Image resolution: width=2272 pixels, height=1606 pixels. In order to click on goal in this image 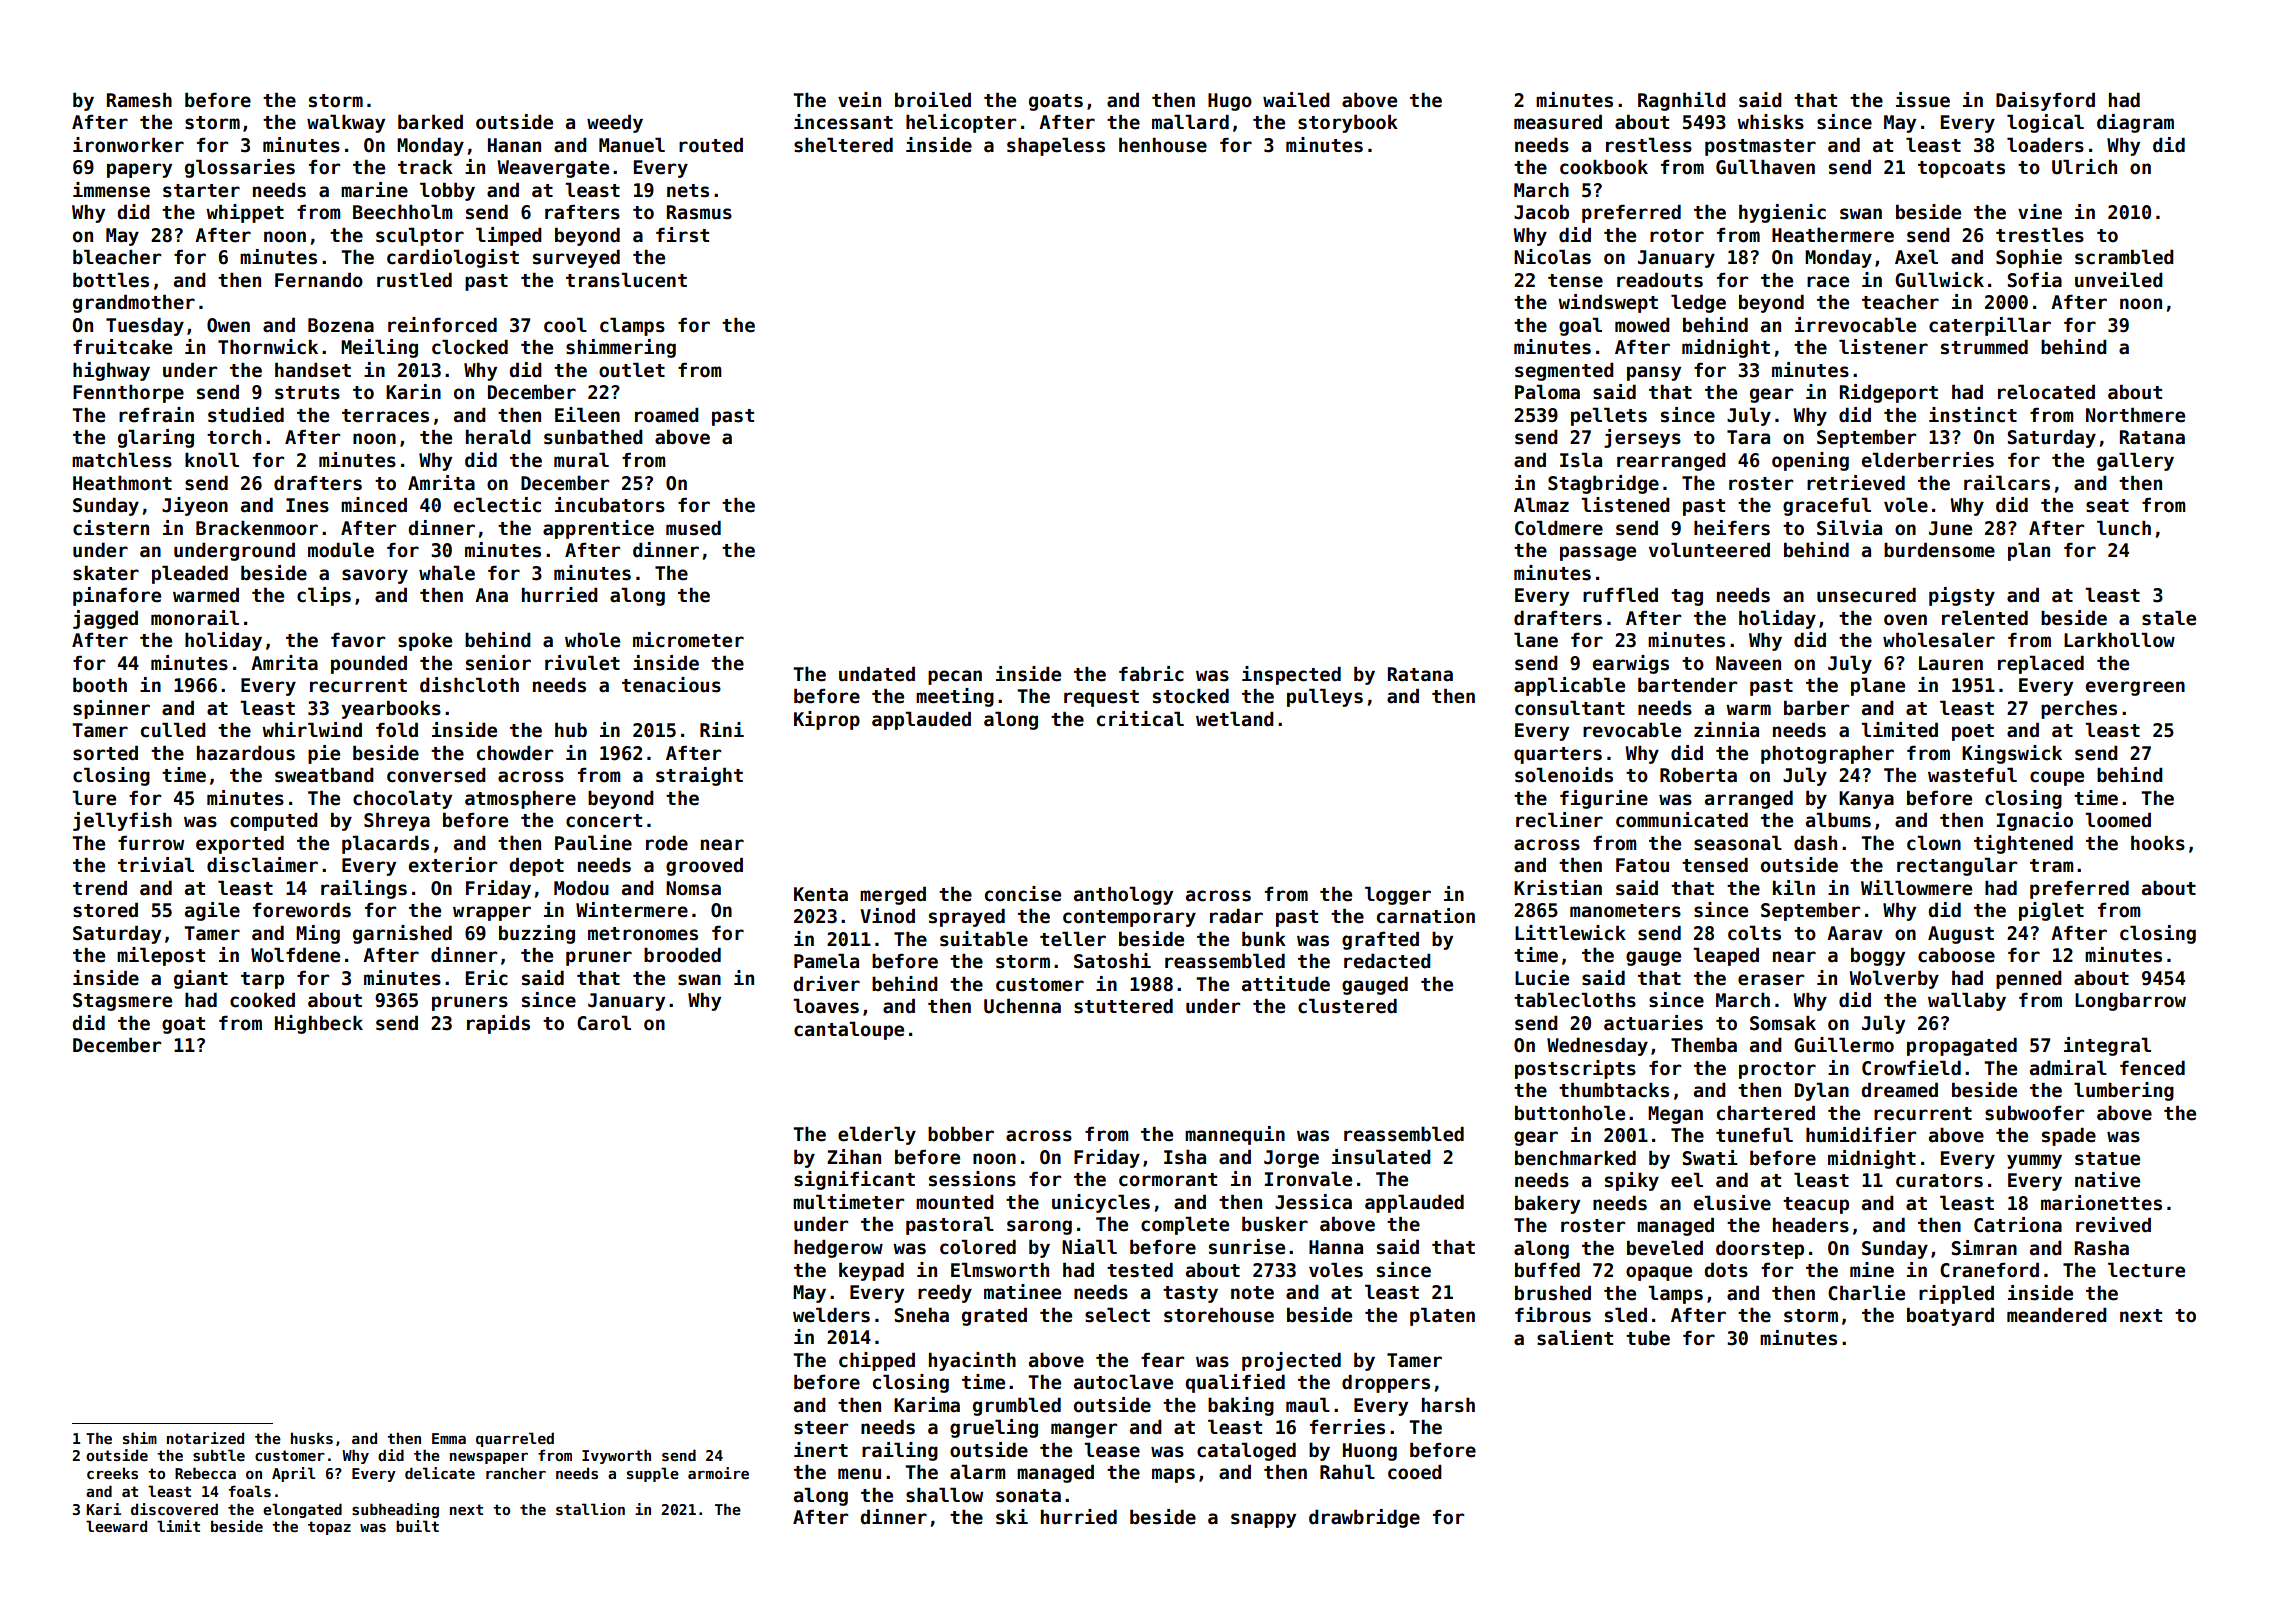, I will do `click(1580, 326)`.
